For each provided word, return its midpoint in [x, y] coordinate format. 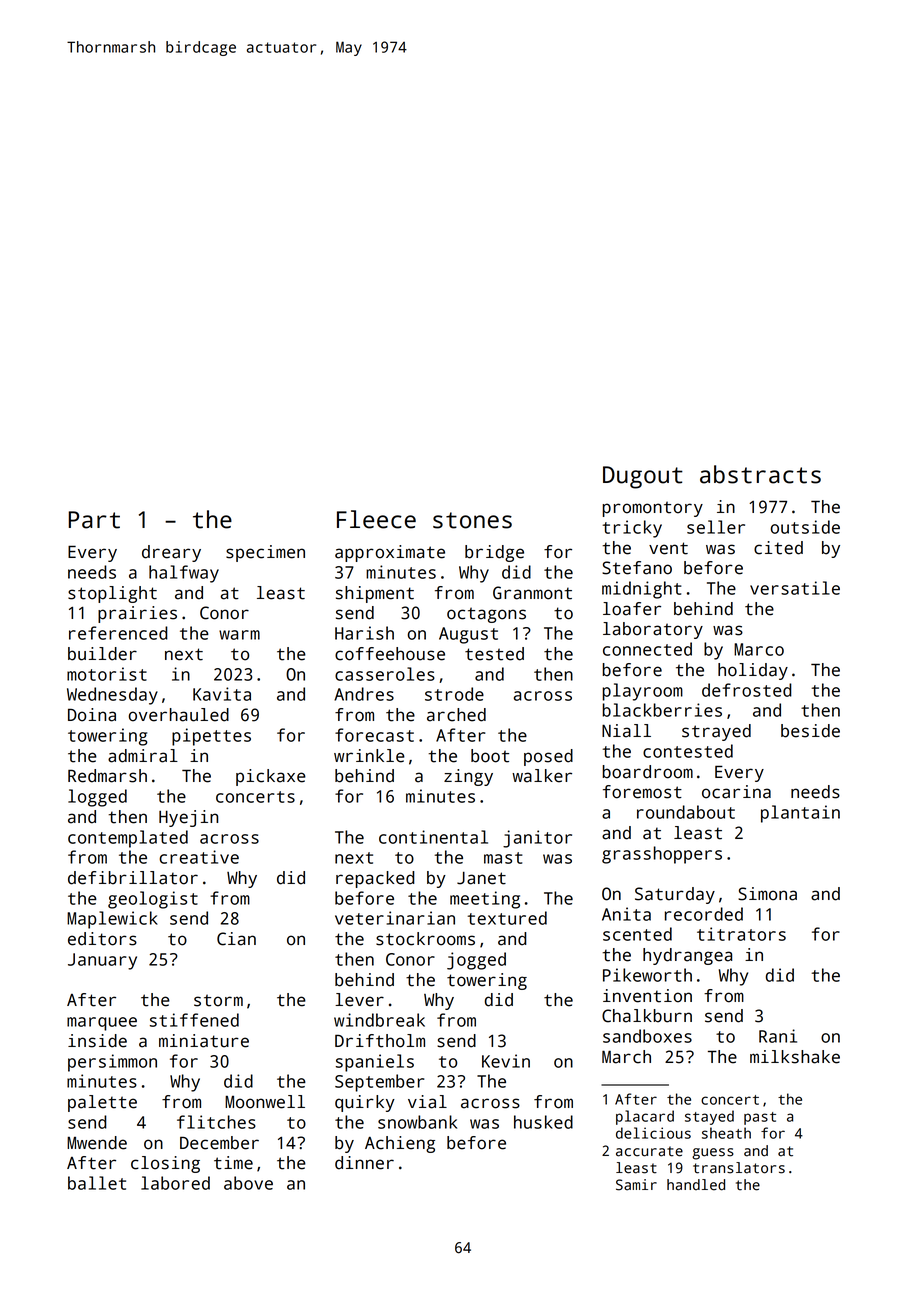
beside [810, 731]
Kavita [222, 694]
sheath [726, 1133]
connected [647, 649]
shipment [375, 594]
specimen [265, 553]
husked [543, 1122]
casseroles [385, 674]
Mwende [97, 1143]
